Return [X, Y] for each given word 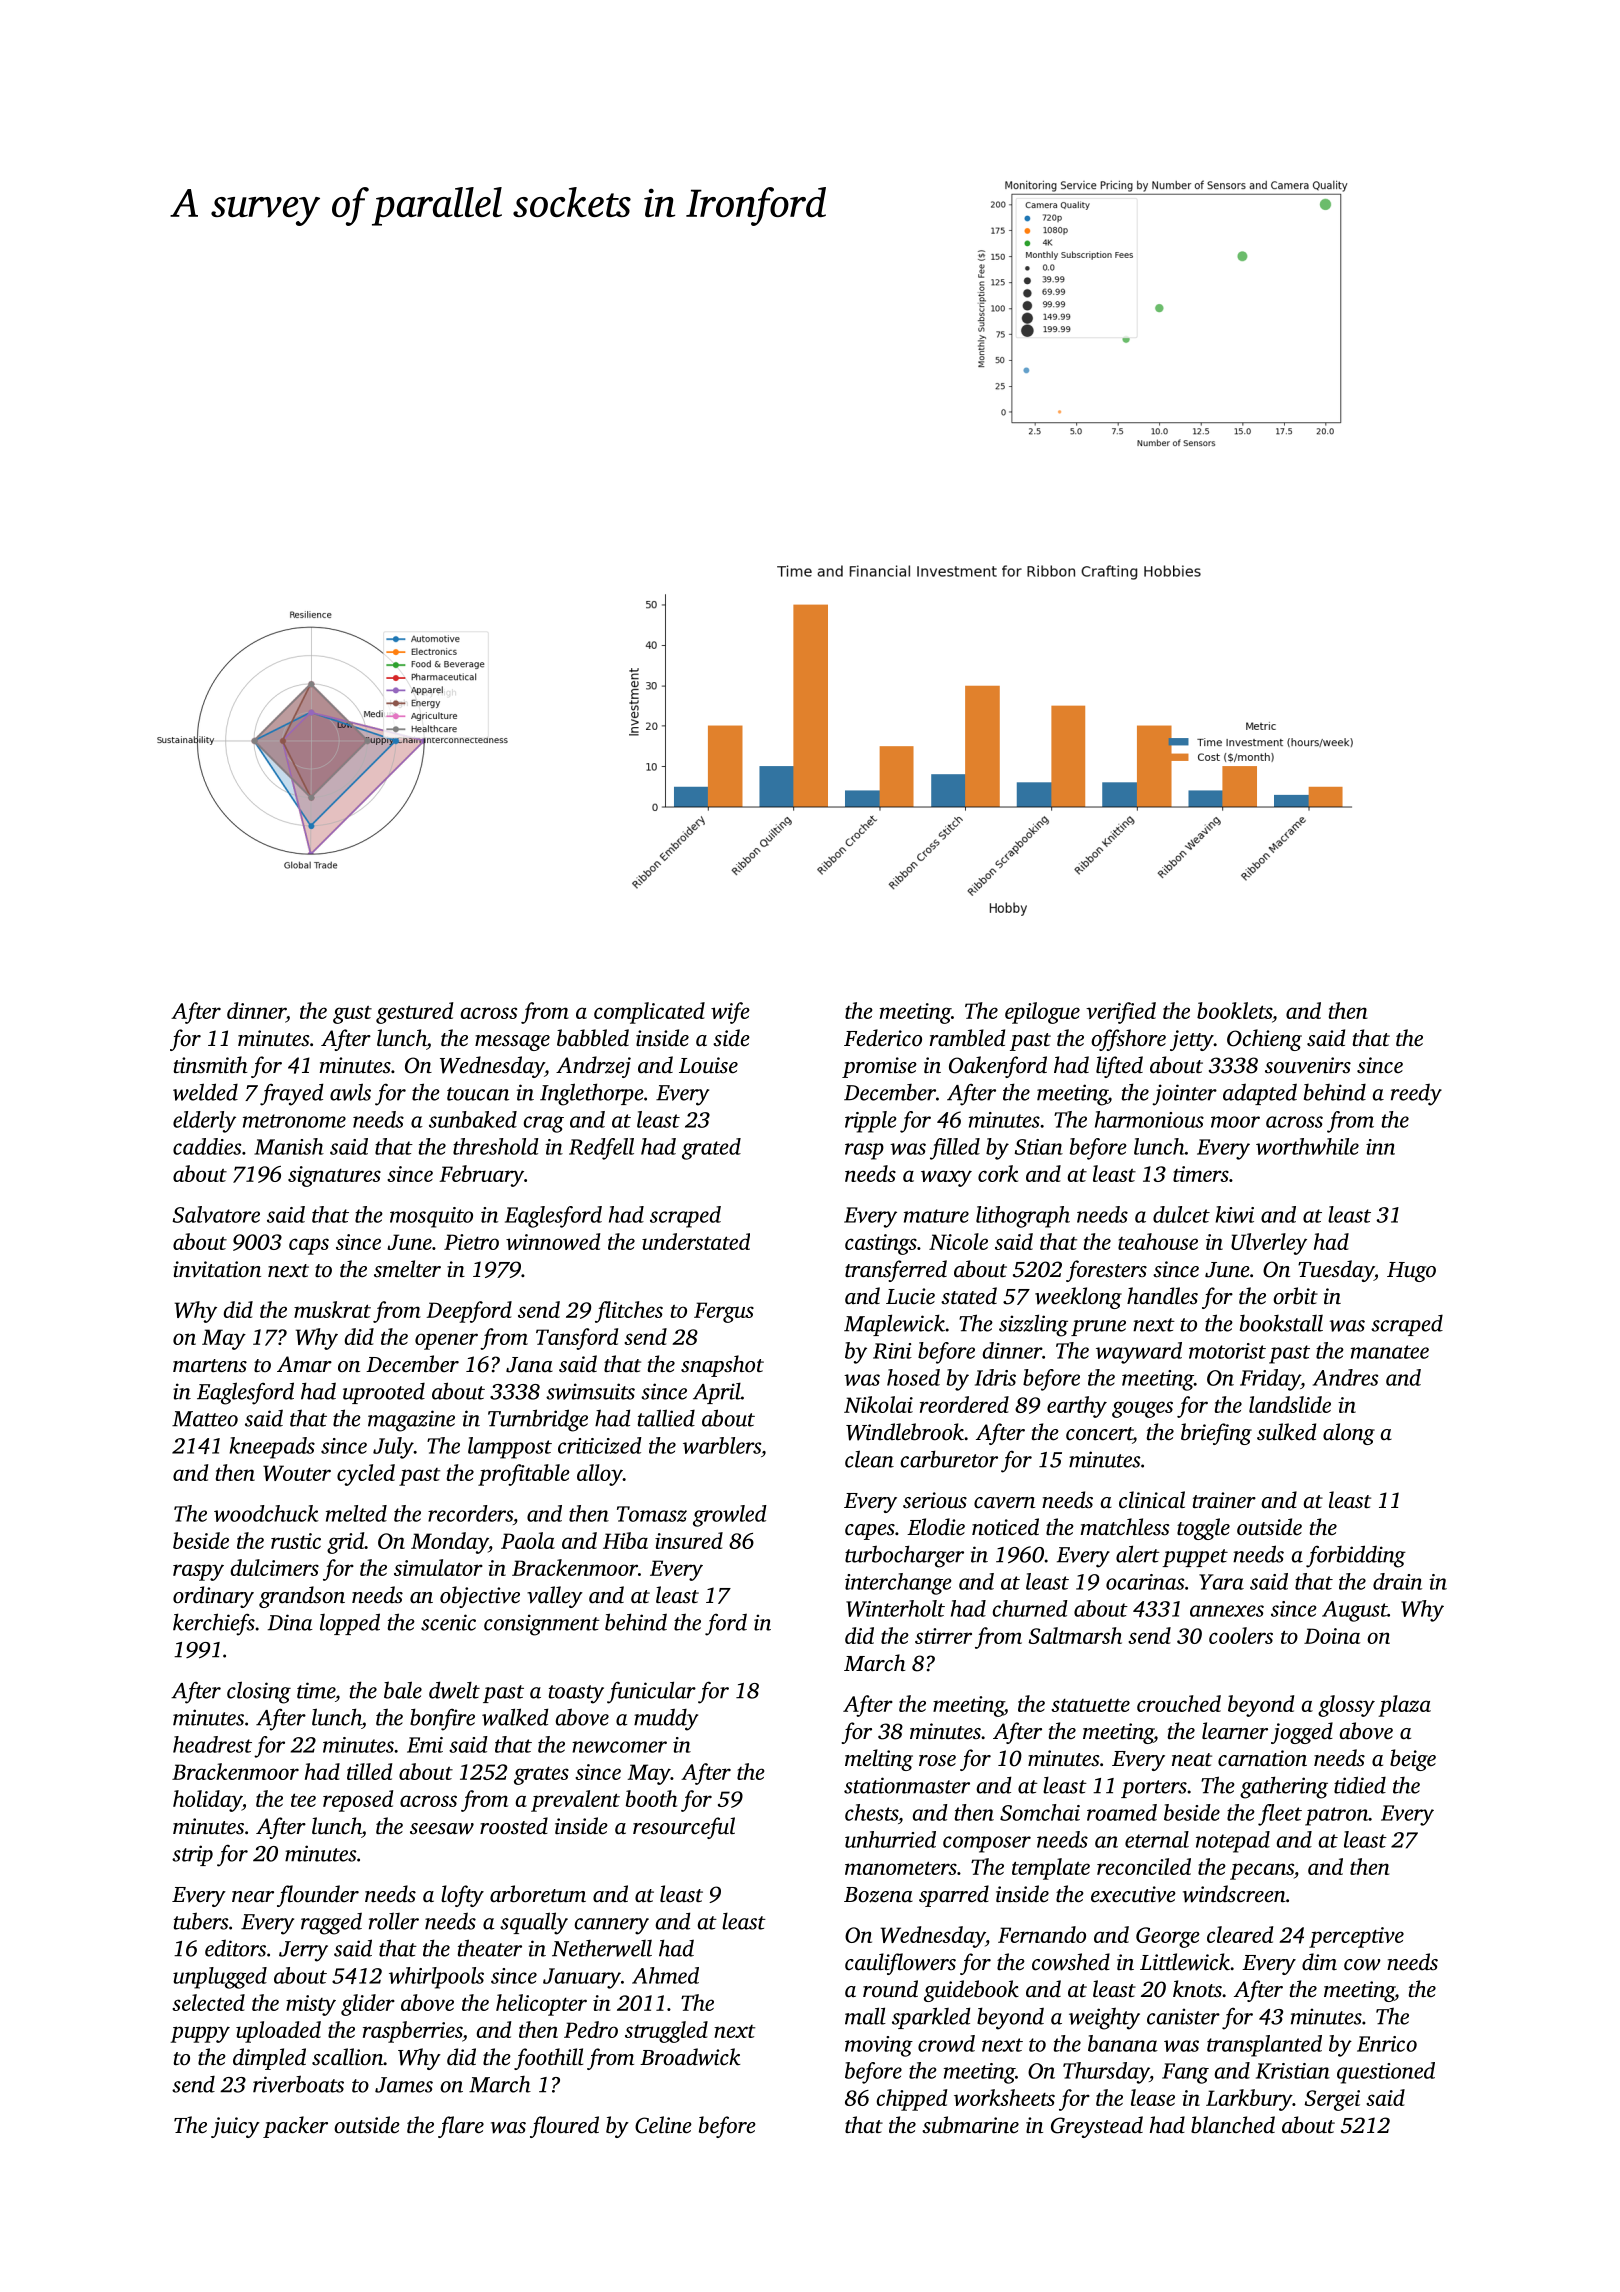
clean [869, 1459]
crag [543, 1124]
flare [461, 2127]
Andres [1345, 1377]
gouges [1142, 1409]
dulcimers [275, 1567]
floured [564, 2127]
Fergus [724, 1312]
